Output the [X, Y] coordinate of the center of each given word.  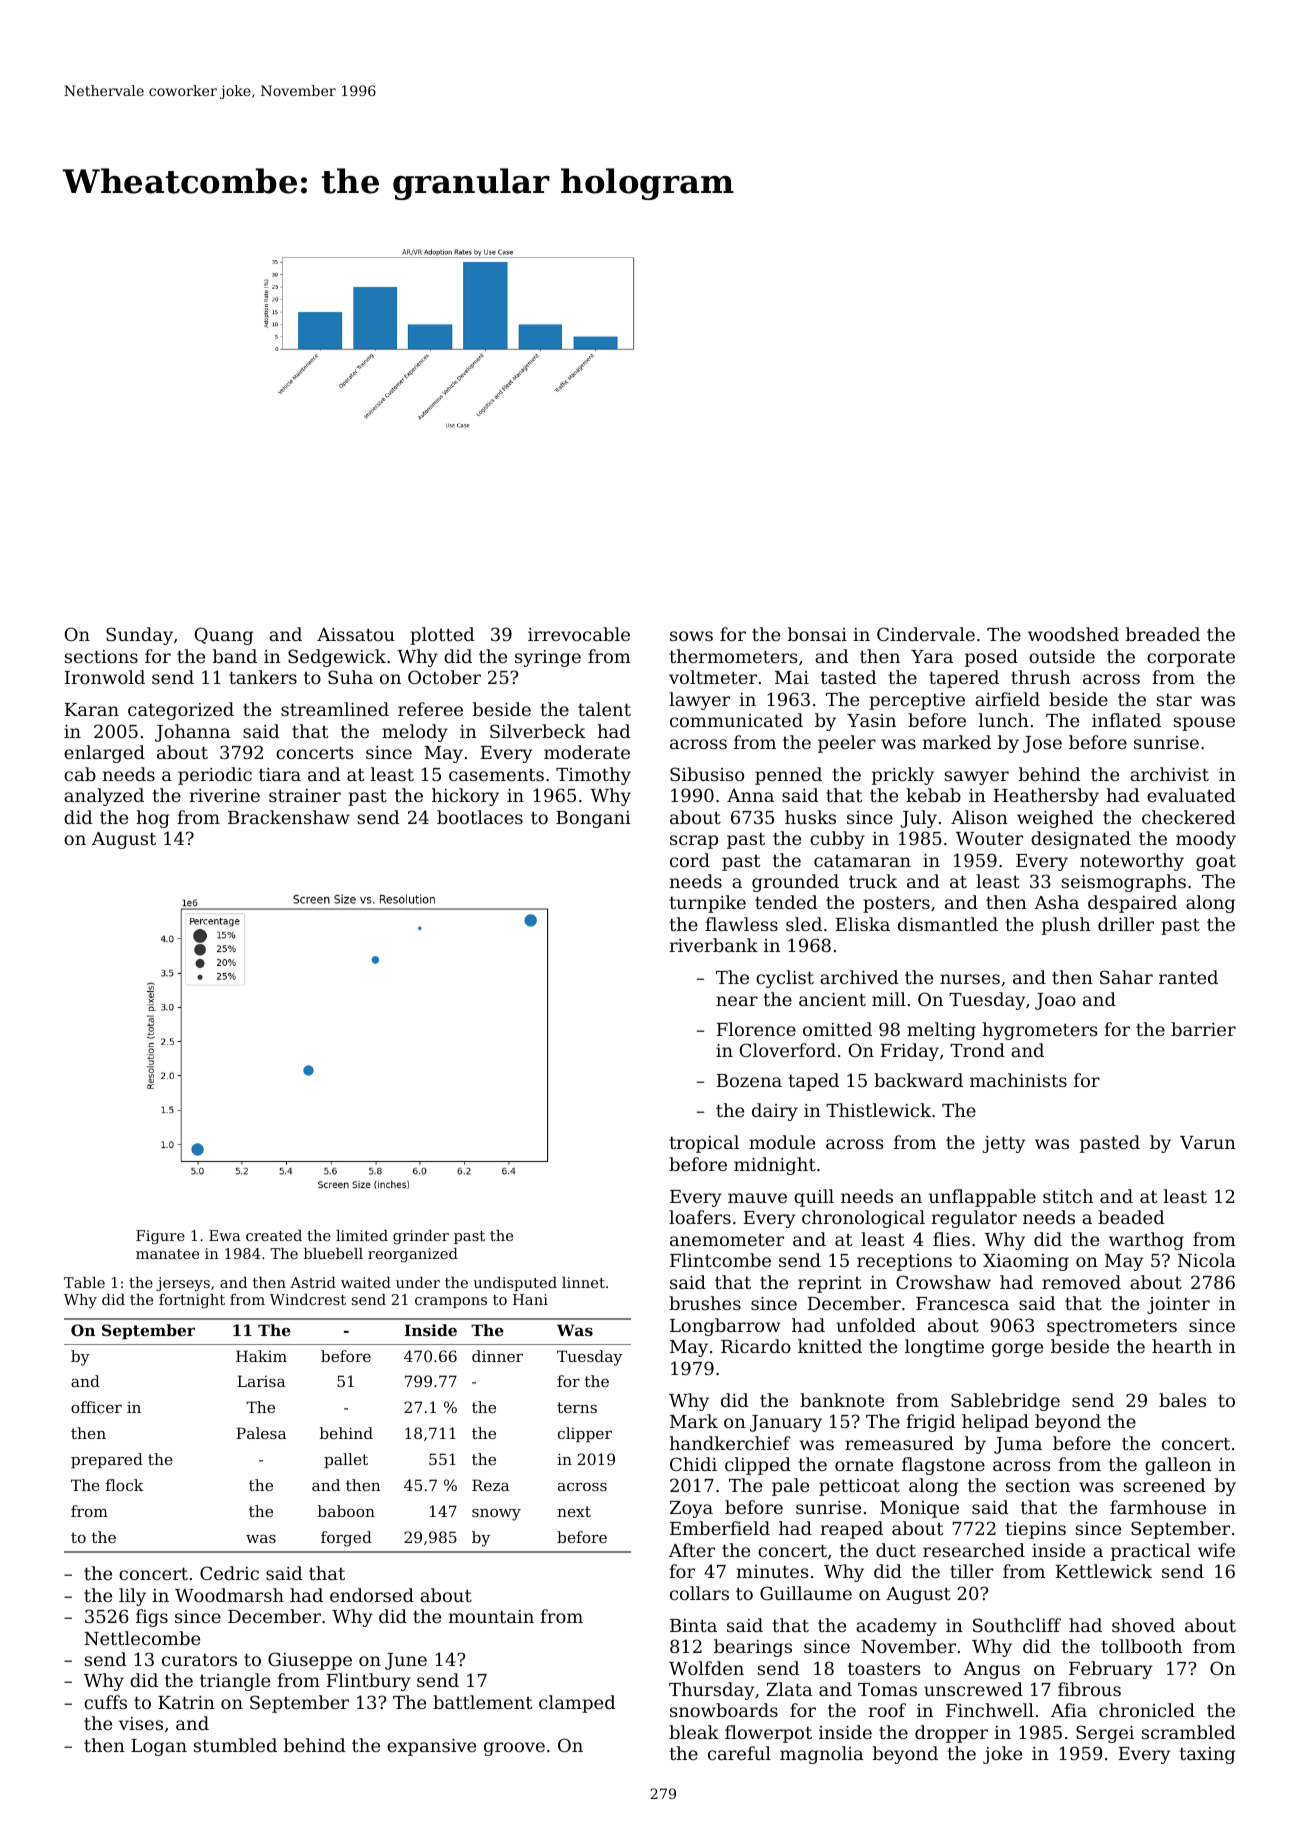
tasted [848, 677]
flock [124, 1485]
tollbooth [1141, 1646]
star [1174, 699]
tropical [704, 1144]
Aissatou [356, 634]
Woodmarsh [229, 1595]
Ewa [225, 1235]
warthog [1146, 1241]
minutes [773, 1571]
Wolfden [706, 1668]
